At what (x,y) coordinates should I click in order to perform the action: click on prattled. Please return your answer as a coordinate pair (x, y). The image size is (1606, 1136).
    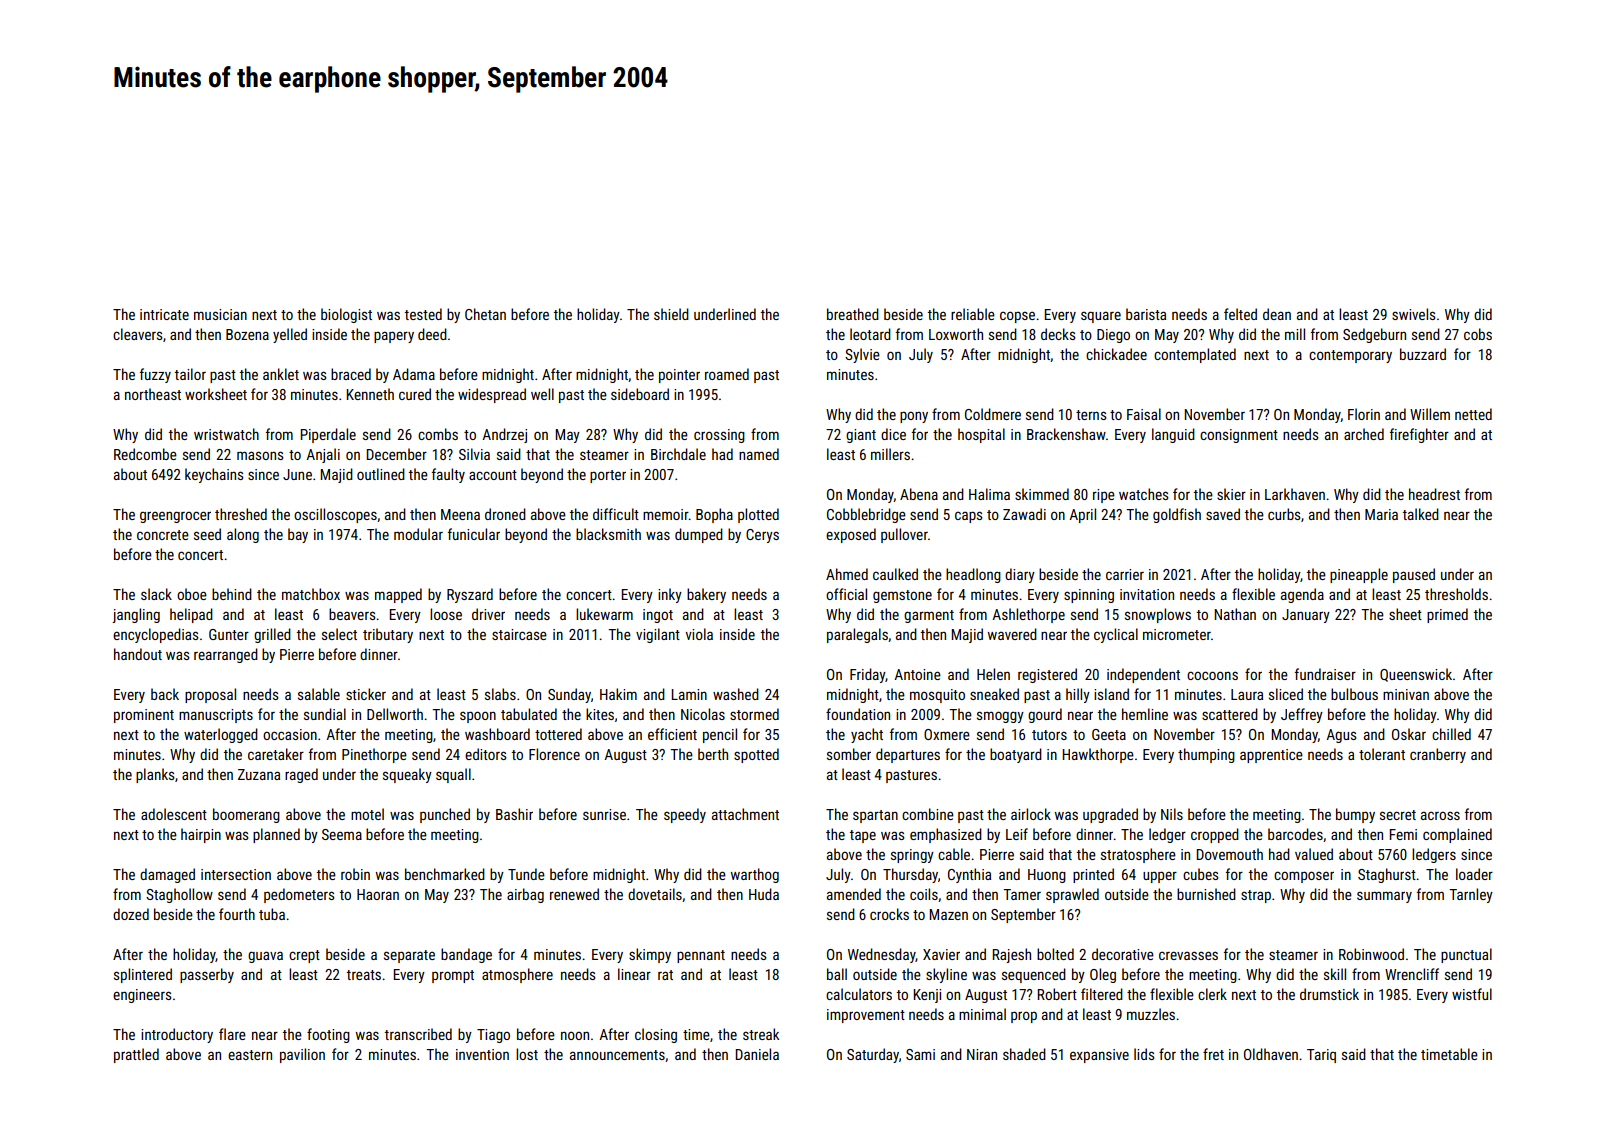
    Looking at the image, I should click on (136, 1055).
